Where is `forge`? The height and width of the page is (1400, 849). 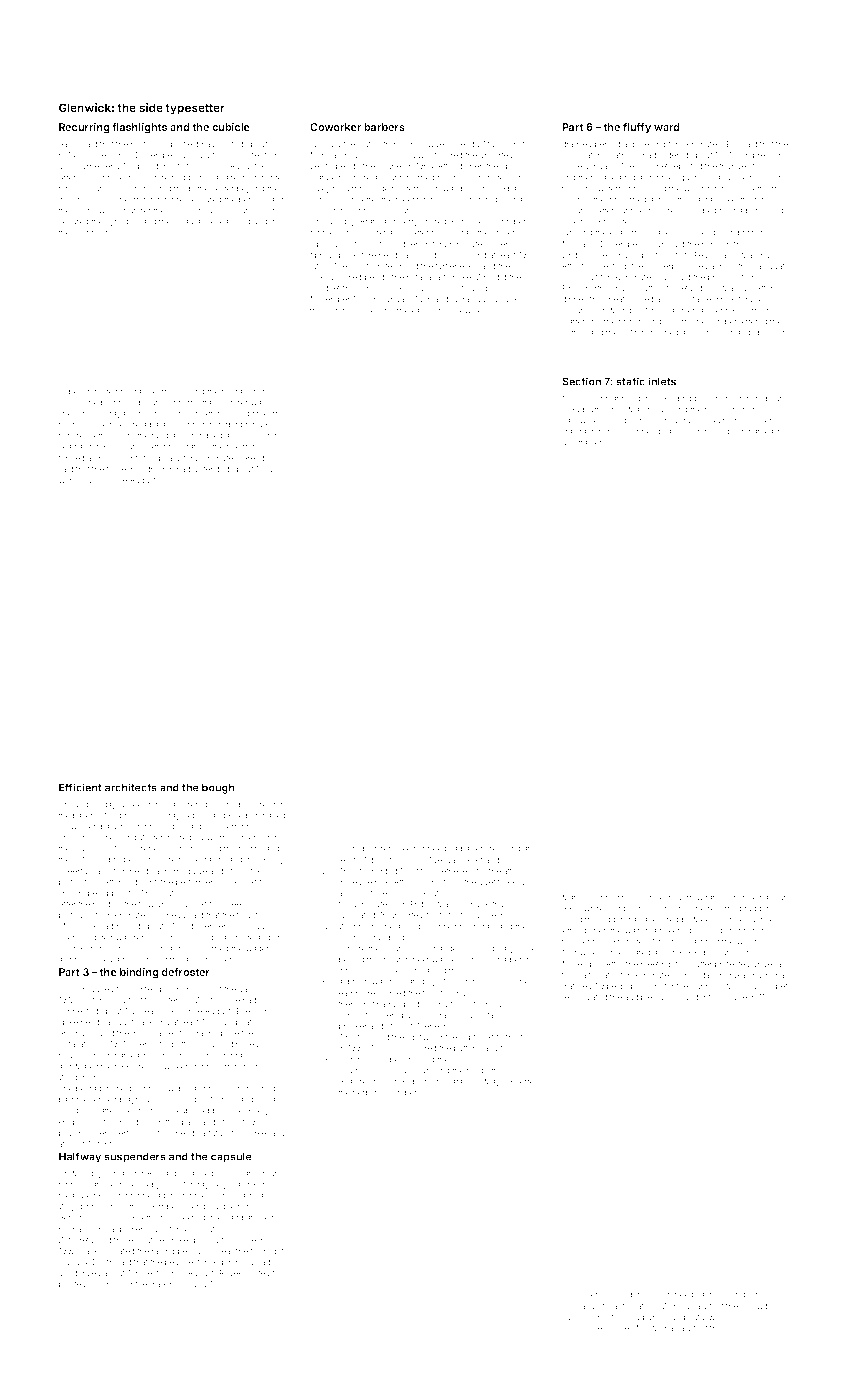
forge is located at coordinates (116, 469).
